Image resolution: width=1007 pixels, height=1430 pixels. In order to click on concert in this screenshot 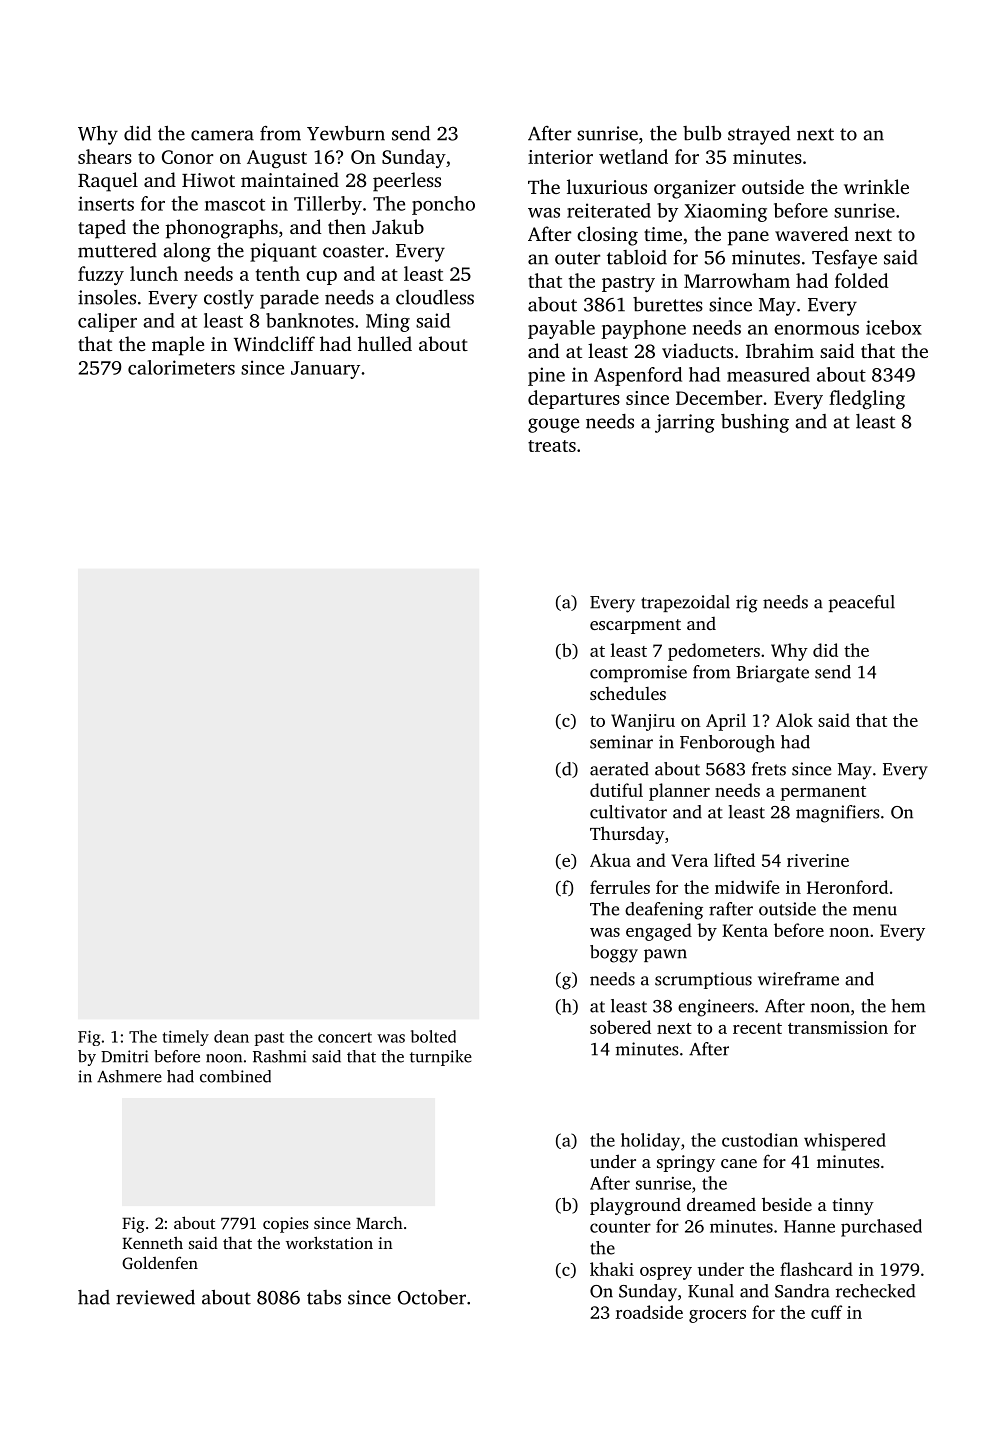, I will do `click(345, 1037)`.
